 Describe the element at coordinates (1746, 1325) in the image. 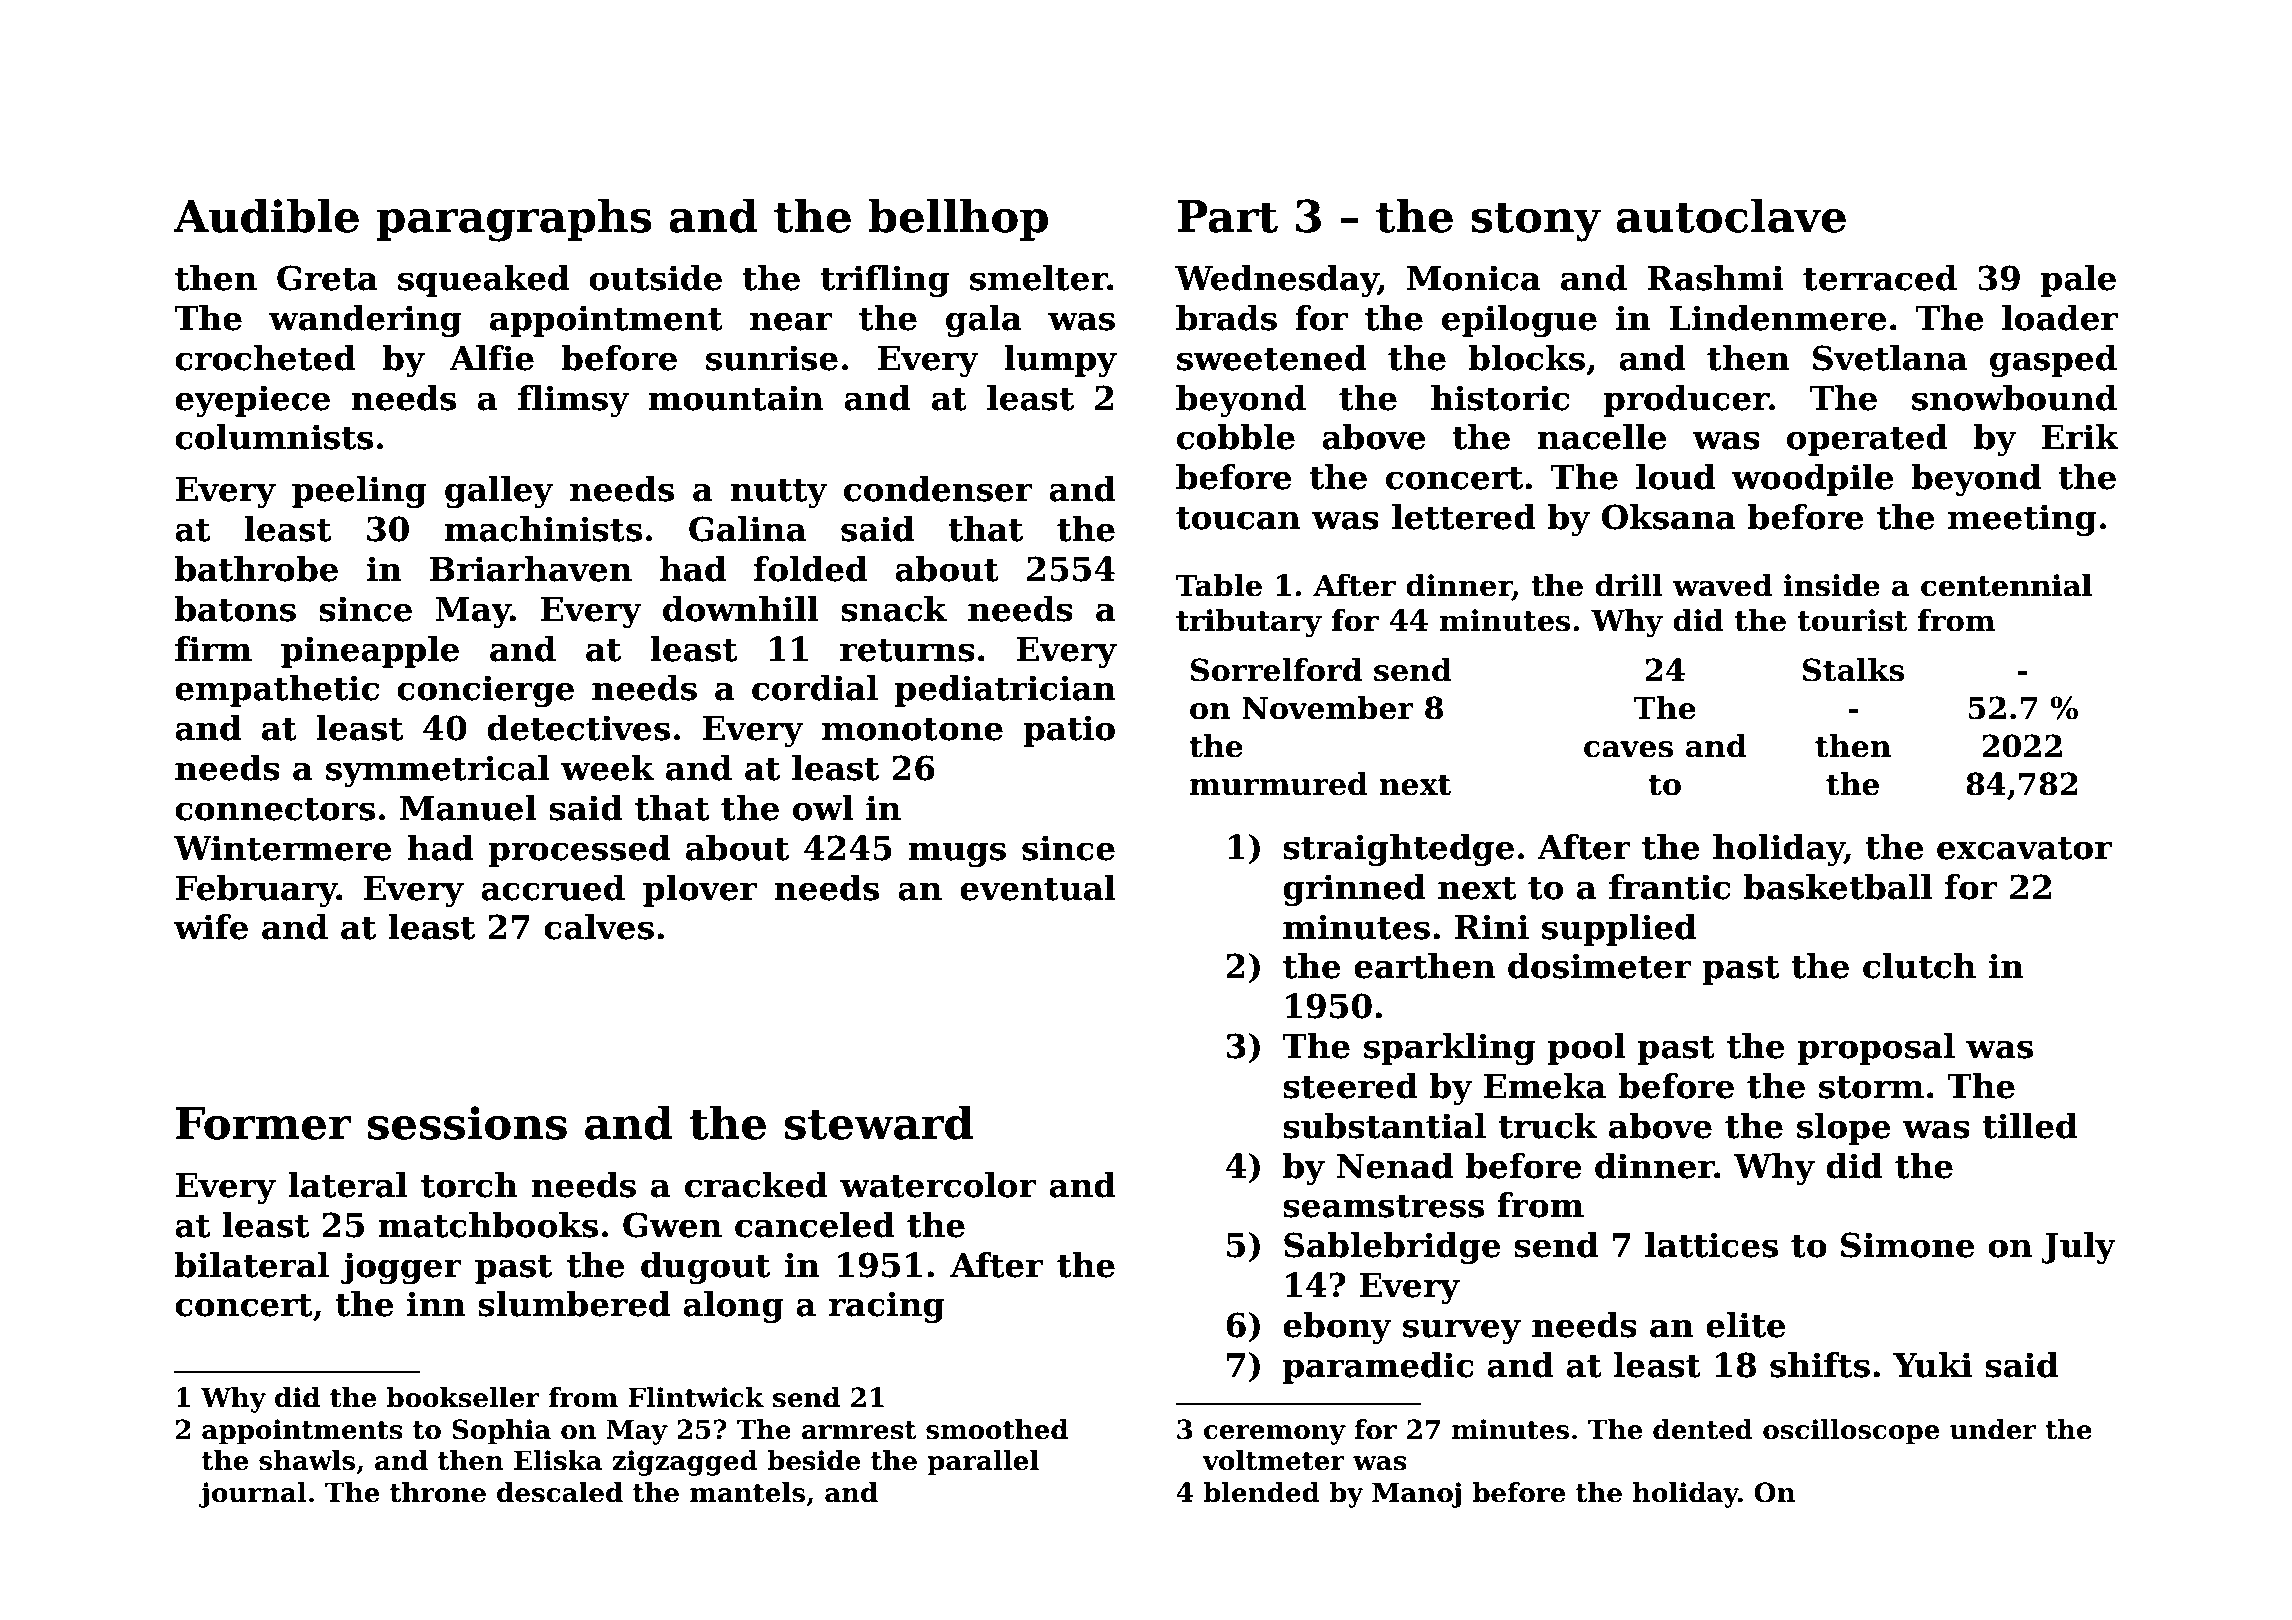

I see `elite` at that location.
